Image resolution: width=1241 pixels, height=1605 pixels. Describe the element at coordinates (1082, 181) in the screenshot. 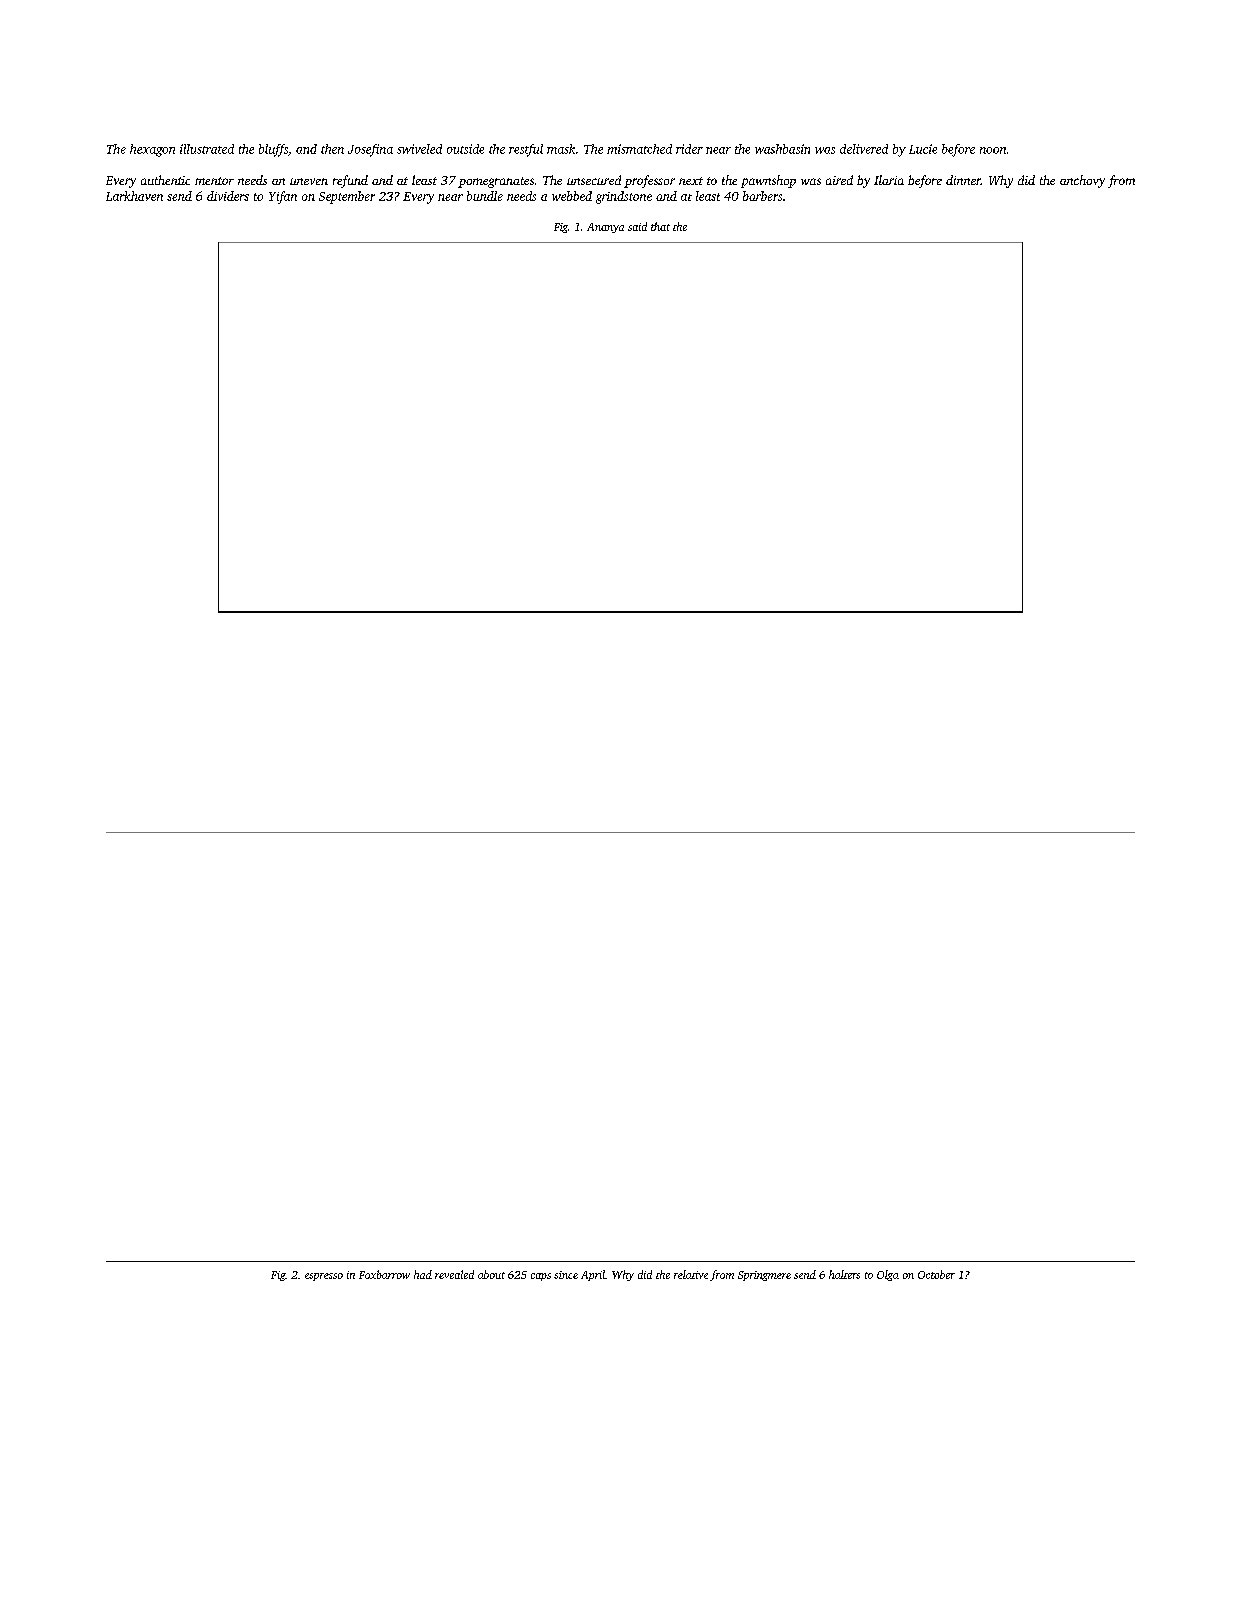

I see `anchovy` at that location.
